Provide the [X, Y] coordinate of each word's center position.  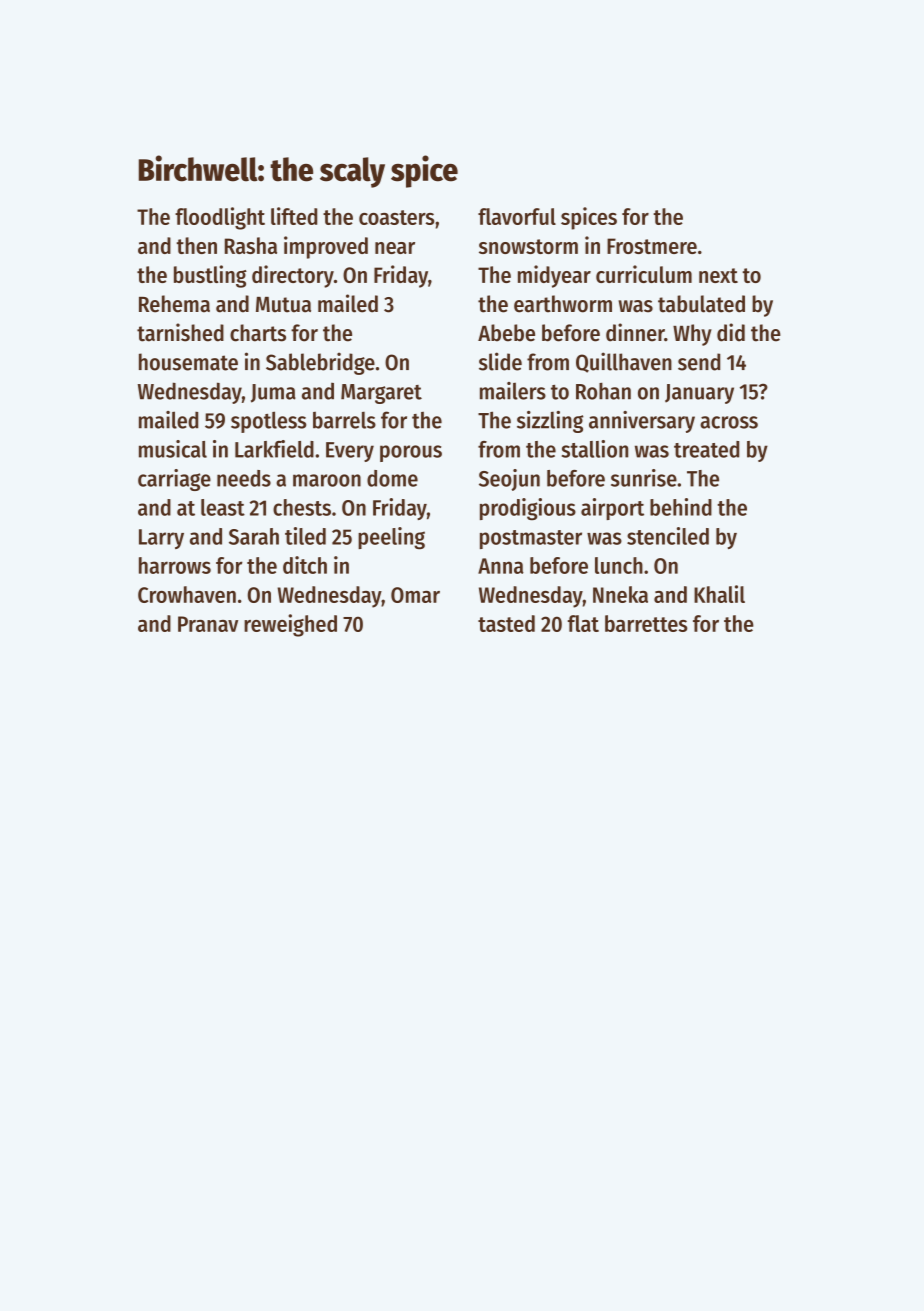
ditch [305, 565]
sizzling [550, 422]
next [718, 275]
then [196, 245]
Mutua [283, 305]
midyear [554, 276]
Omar [415, 595]
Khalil [719, 594]
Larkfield [274, 449]
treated [706, 449]
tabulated [701, 304]
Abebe [506, 333]
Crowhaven [187, 594]
